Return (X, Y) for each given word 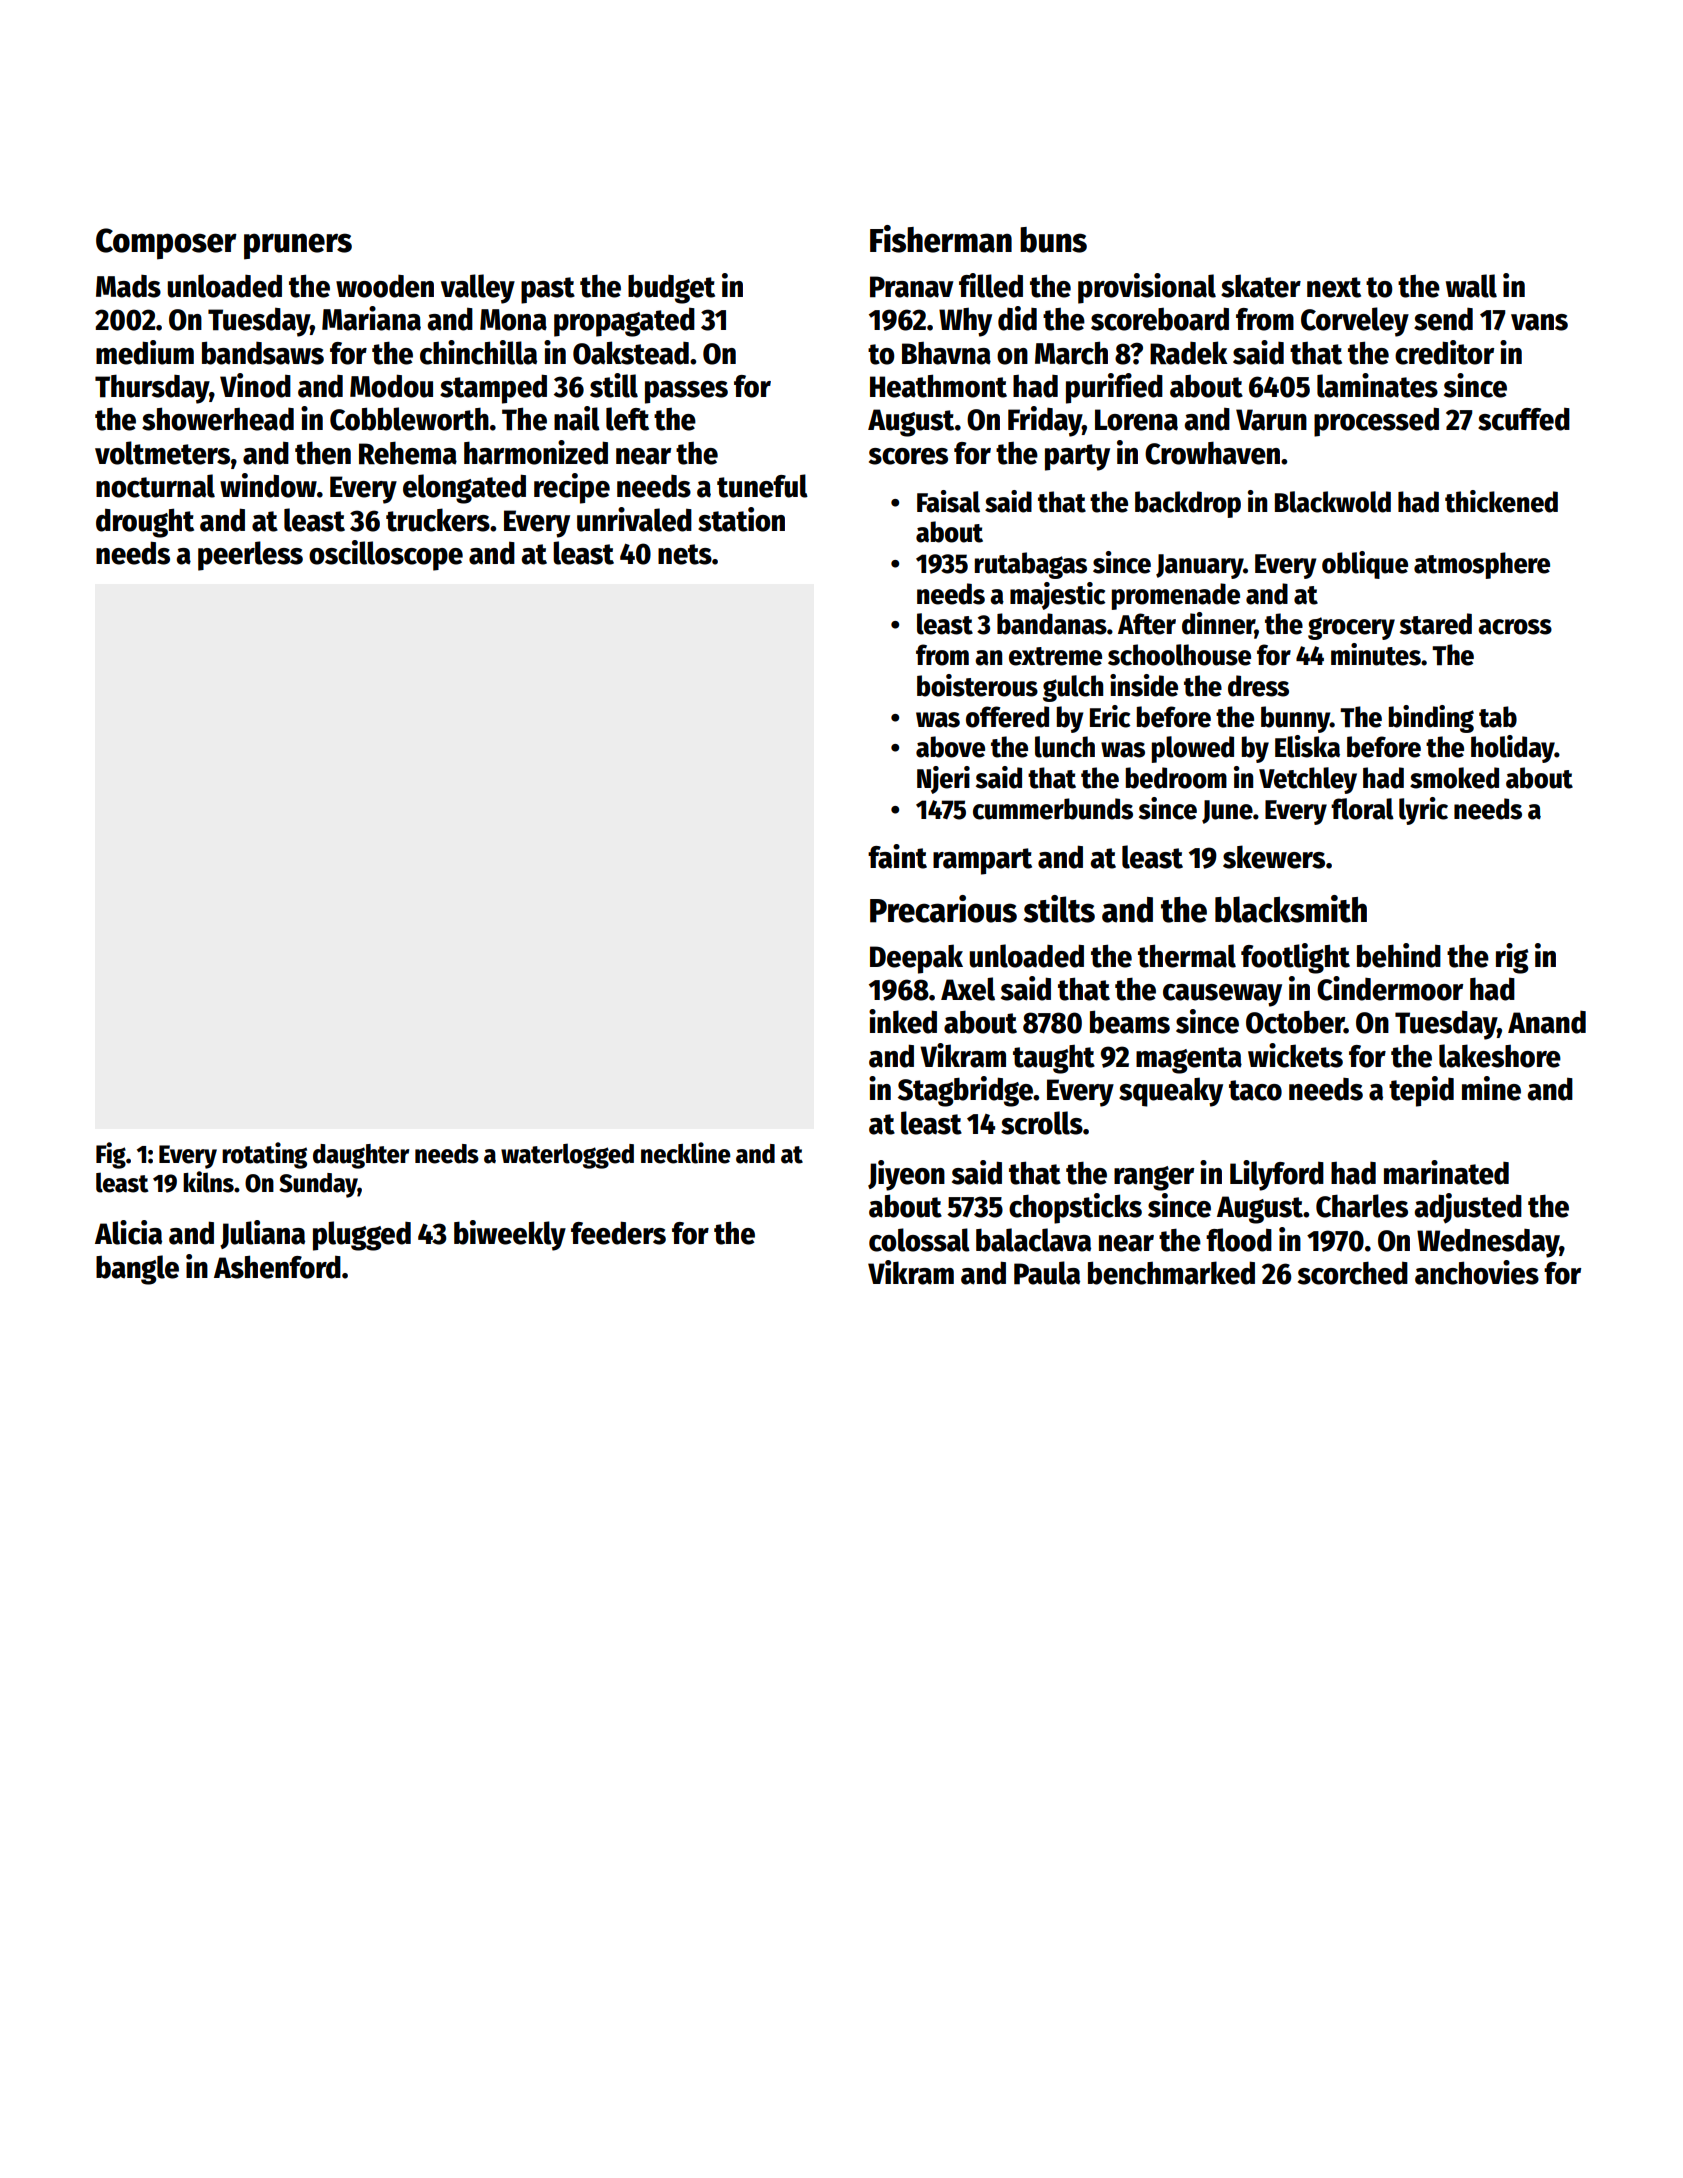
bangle (137, 1270)
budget (671, 289)
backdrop (1188, 504)
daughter (361, 1156)
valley (478, 289)
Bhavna (946, 353)
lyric (1423, 811)
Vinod (255, 385)
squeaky (1171, 1092)
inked (903, 1021)
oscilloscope (386, 555)
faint (897, 856)
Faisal (948, 501)
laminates (1377, 385)
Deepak (916, 959)
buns (1053, 240)
